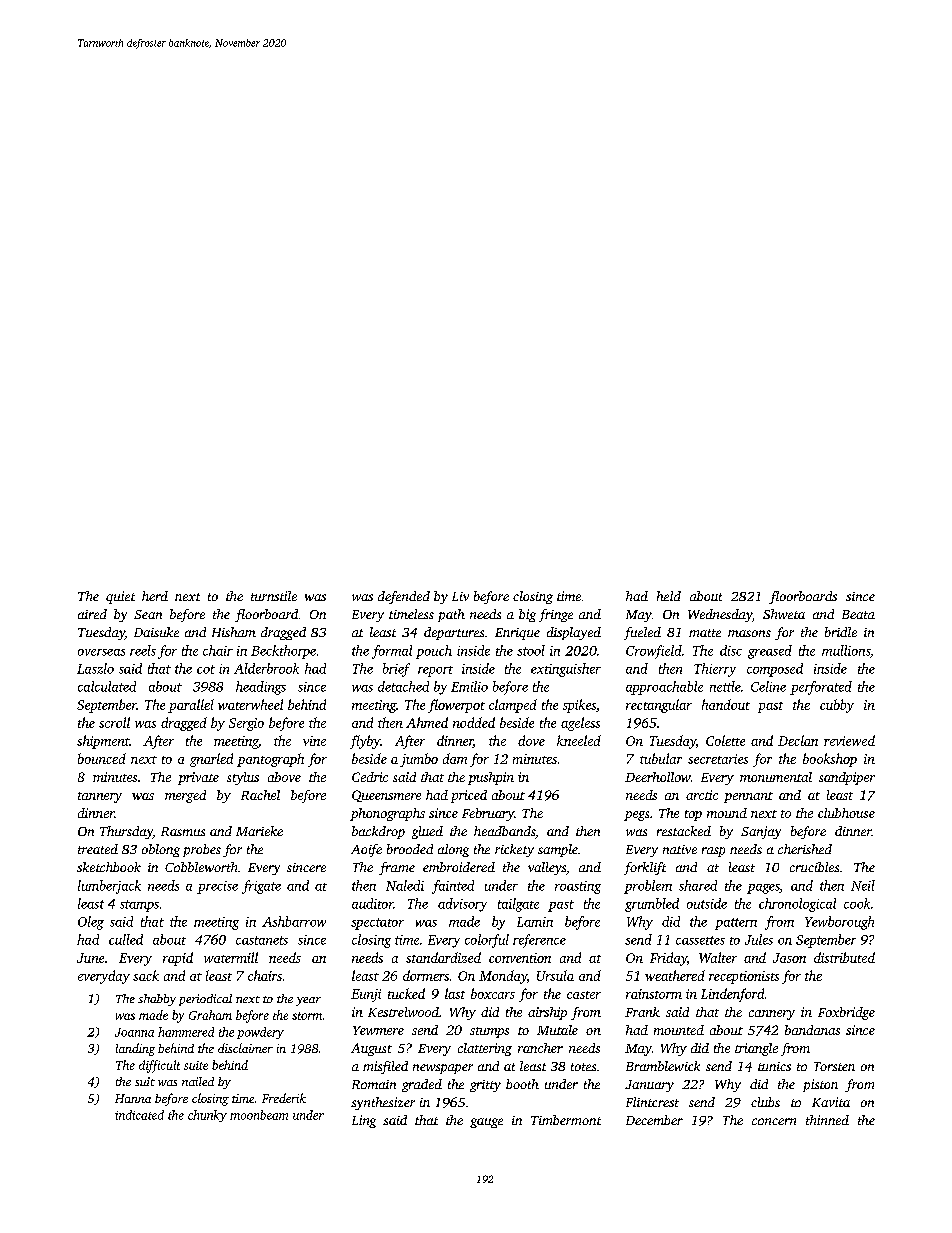 The image size is (952, 1233). I want to click on herd, so click(155, 596).
